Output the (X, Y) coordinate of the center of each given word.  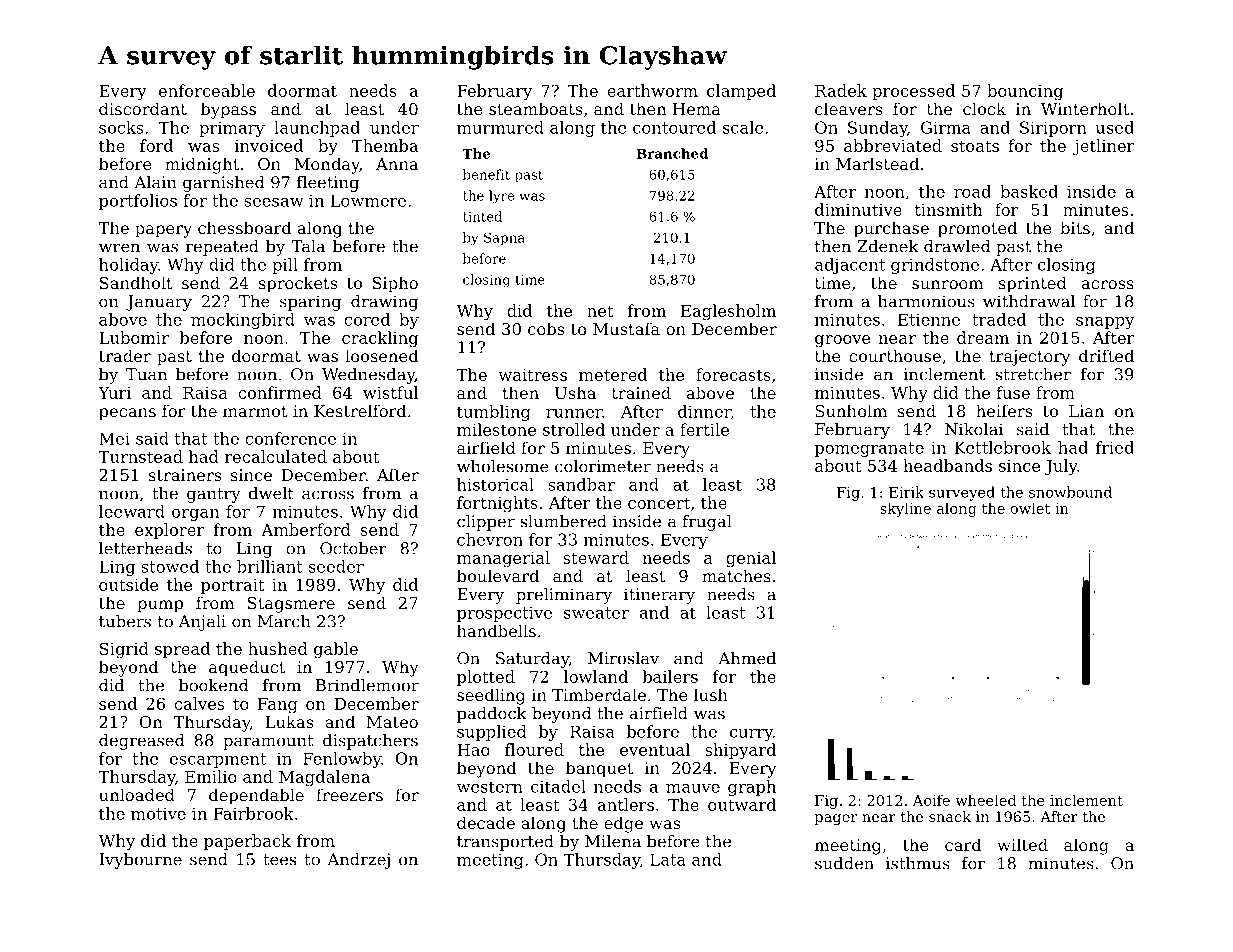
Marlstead (877, 163)
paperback (247, 842)
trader (125, 355)
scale (743, 127)
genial (751, 559)
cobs (546, 328)
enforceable (207, 90)
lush (711, 694)
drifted (1106, 355)
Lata (668, 859)
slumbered (563, 521)
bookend (213, 685)
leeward (132, 511)
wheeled (986, 800)
